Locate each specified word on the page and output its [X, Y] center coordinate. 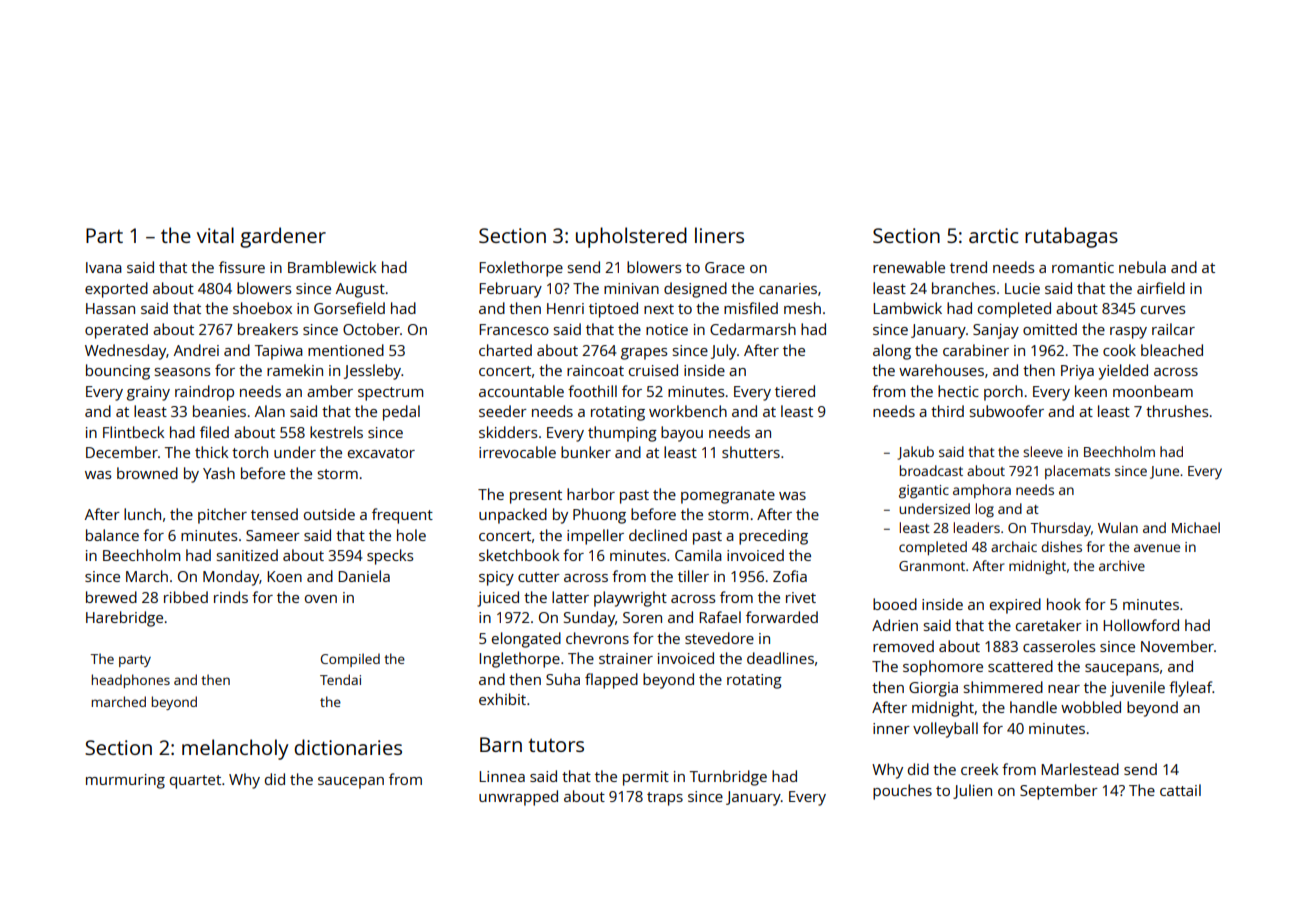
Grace [725, 267]
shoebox [262, 308]
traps [665, 799]
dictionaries [348, 747]
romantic [1083, 267]
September [1059, 792]
